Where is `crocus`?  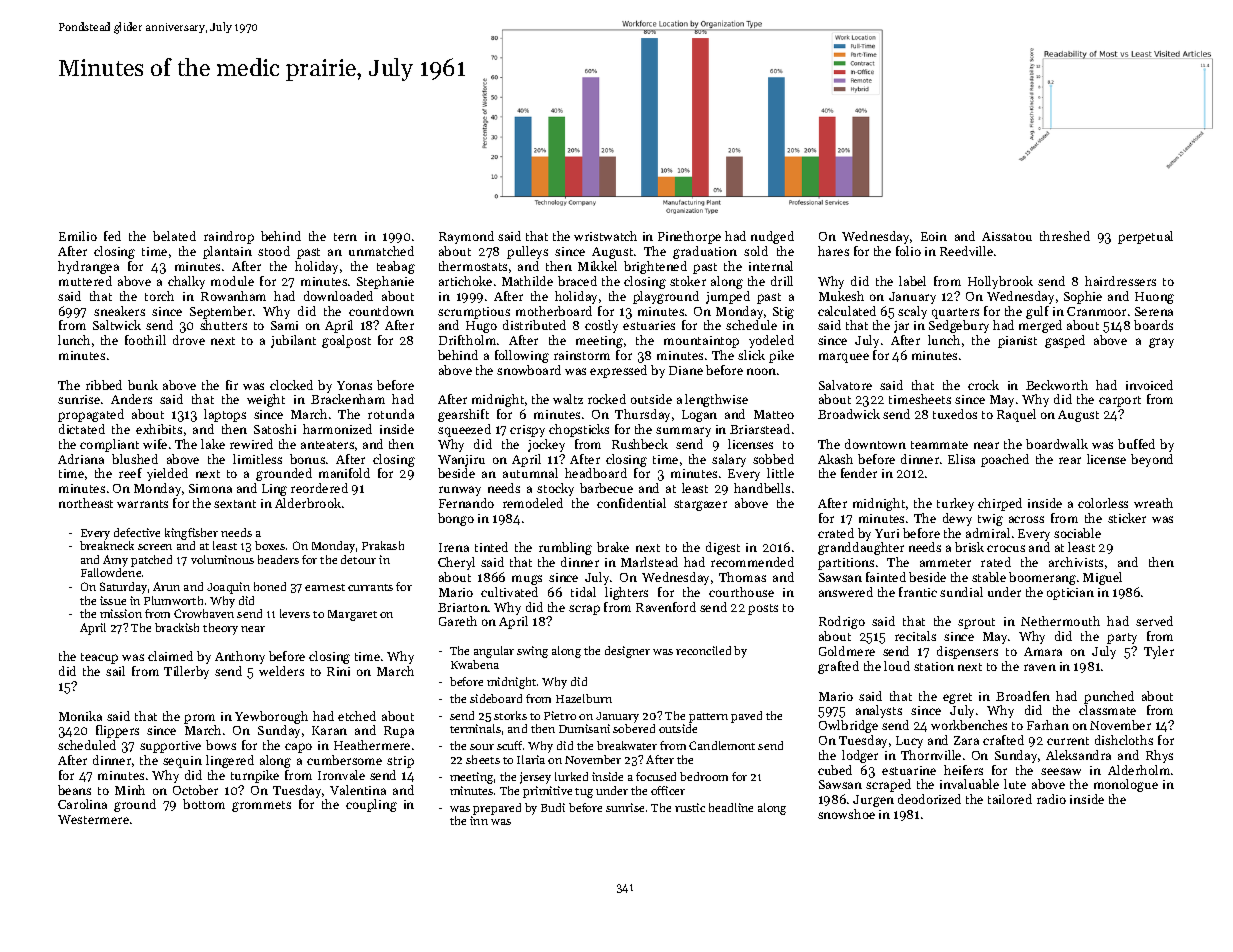 crocus is located at coordinates (1006, 548).
